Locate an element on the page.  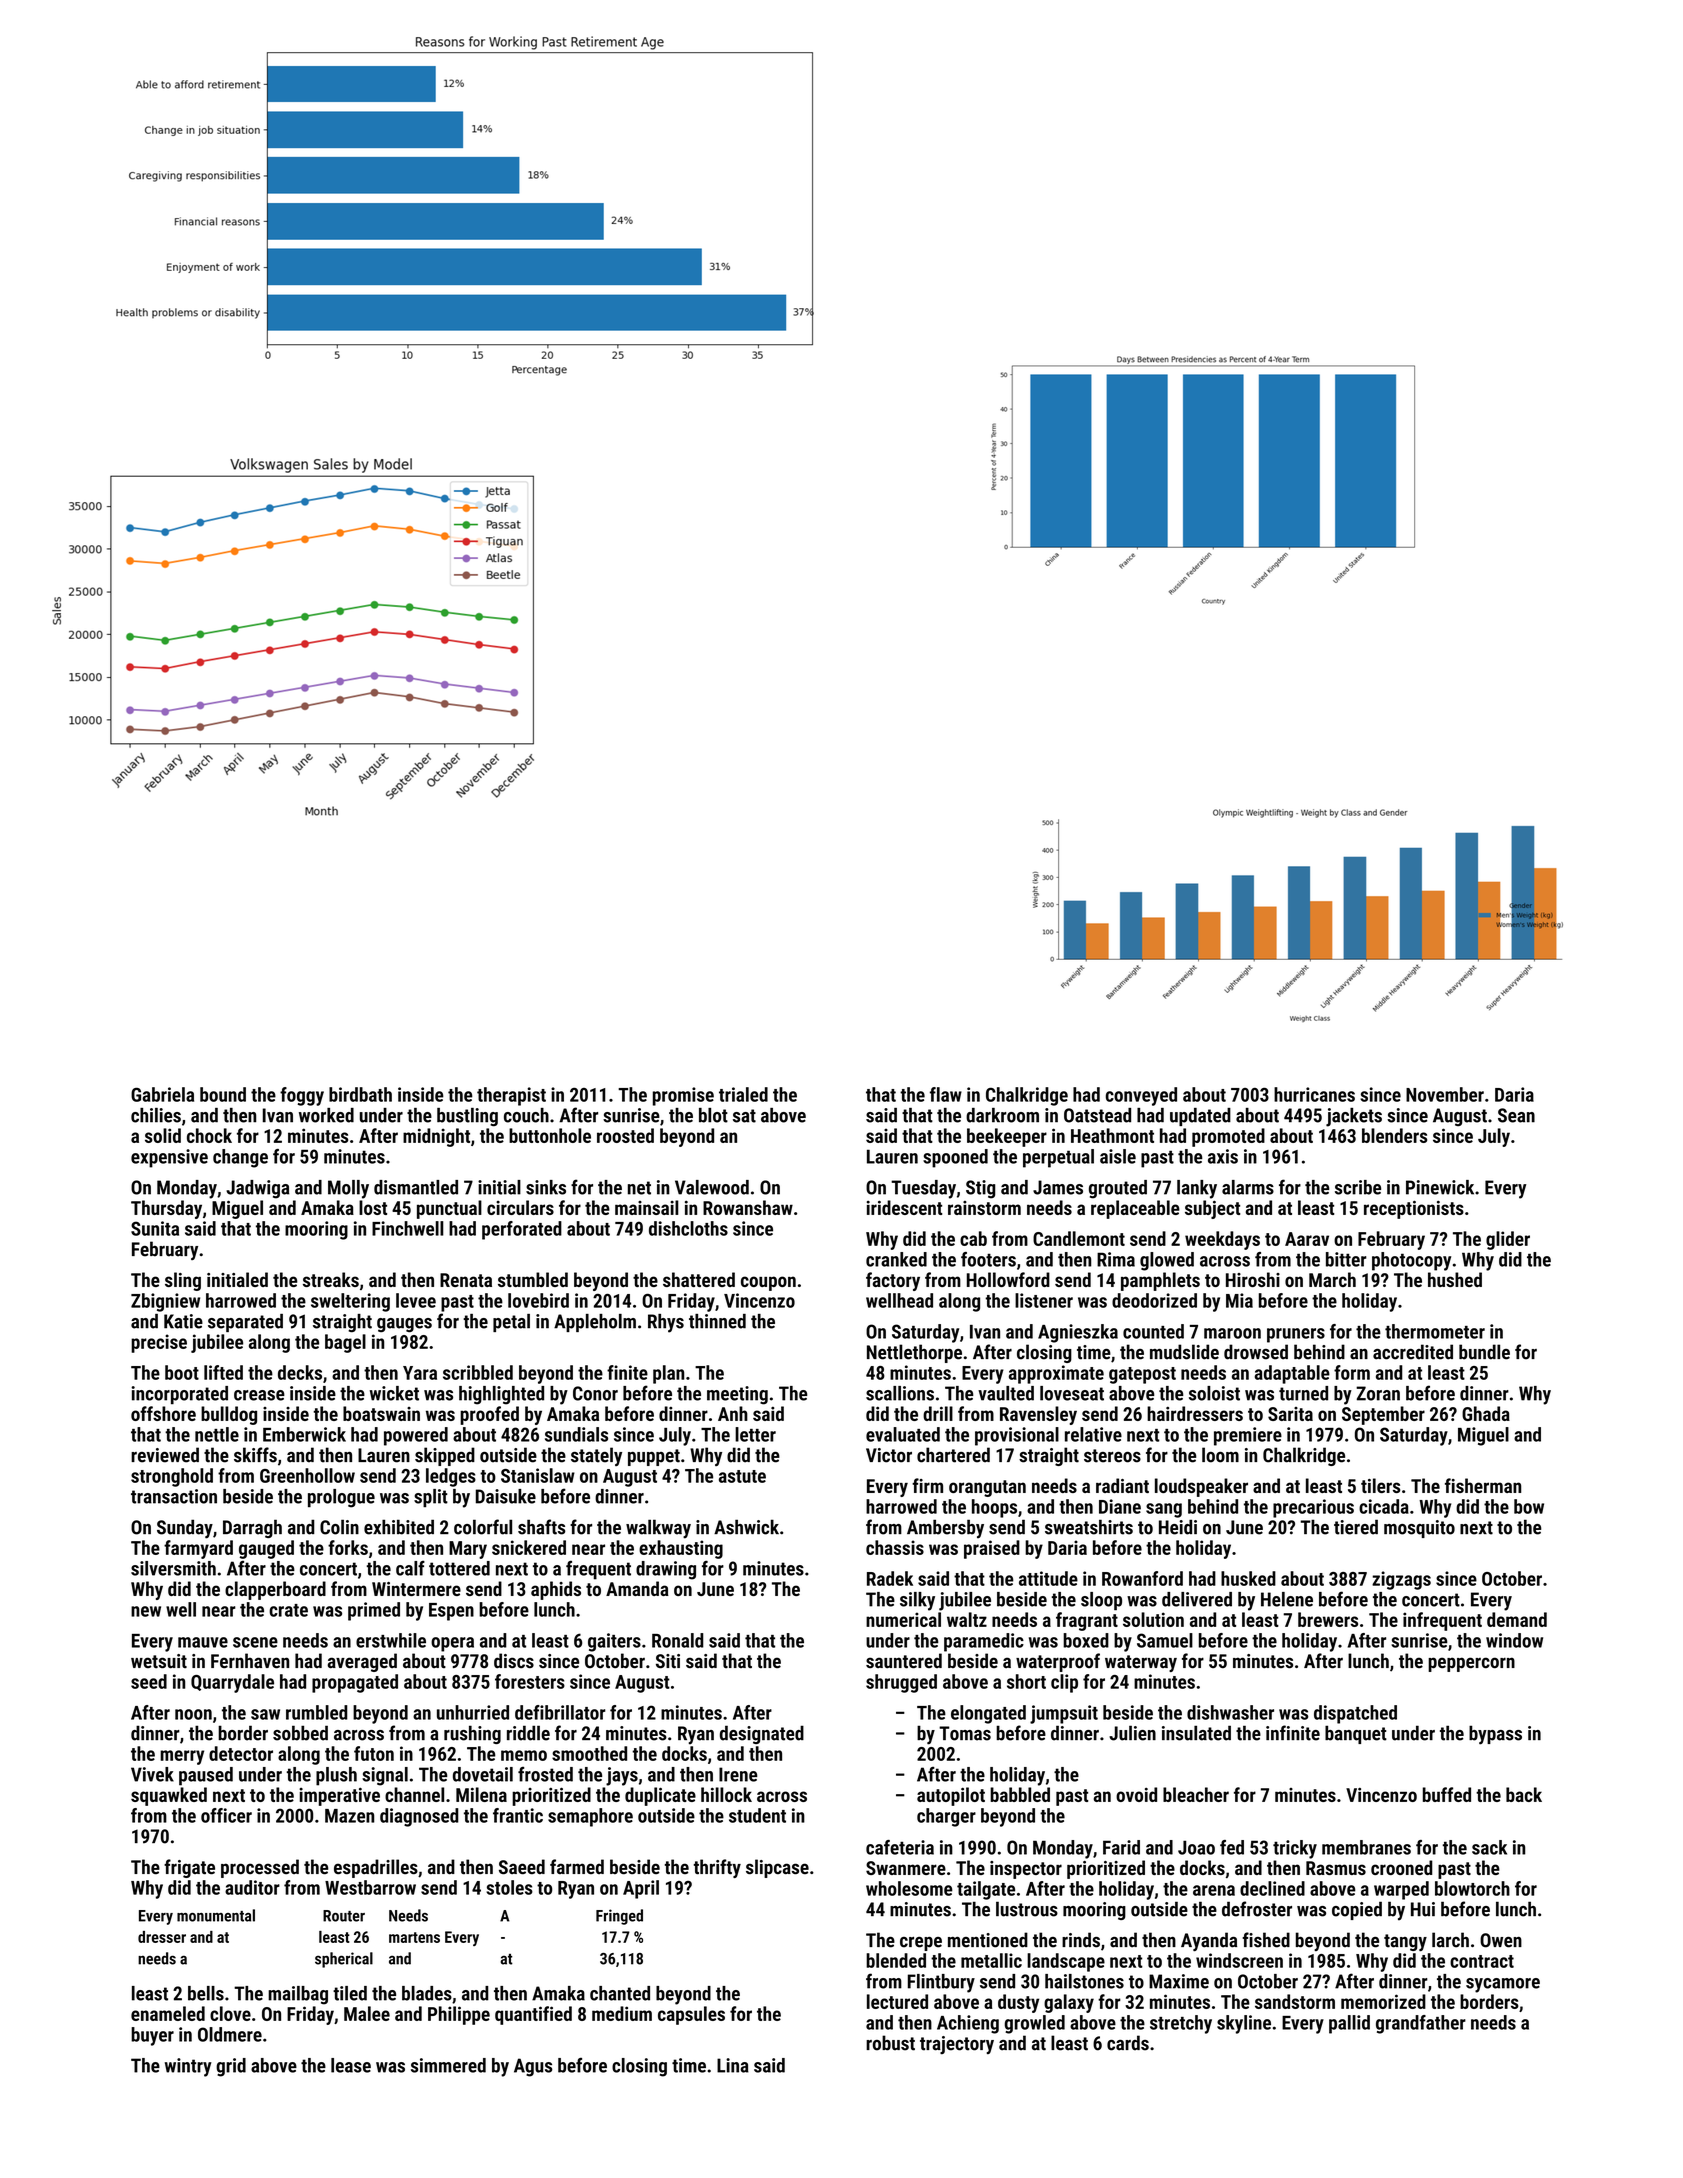
wetsuit is located at coordinates (159, 1661).
